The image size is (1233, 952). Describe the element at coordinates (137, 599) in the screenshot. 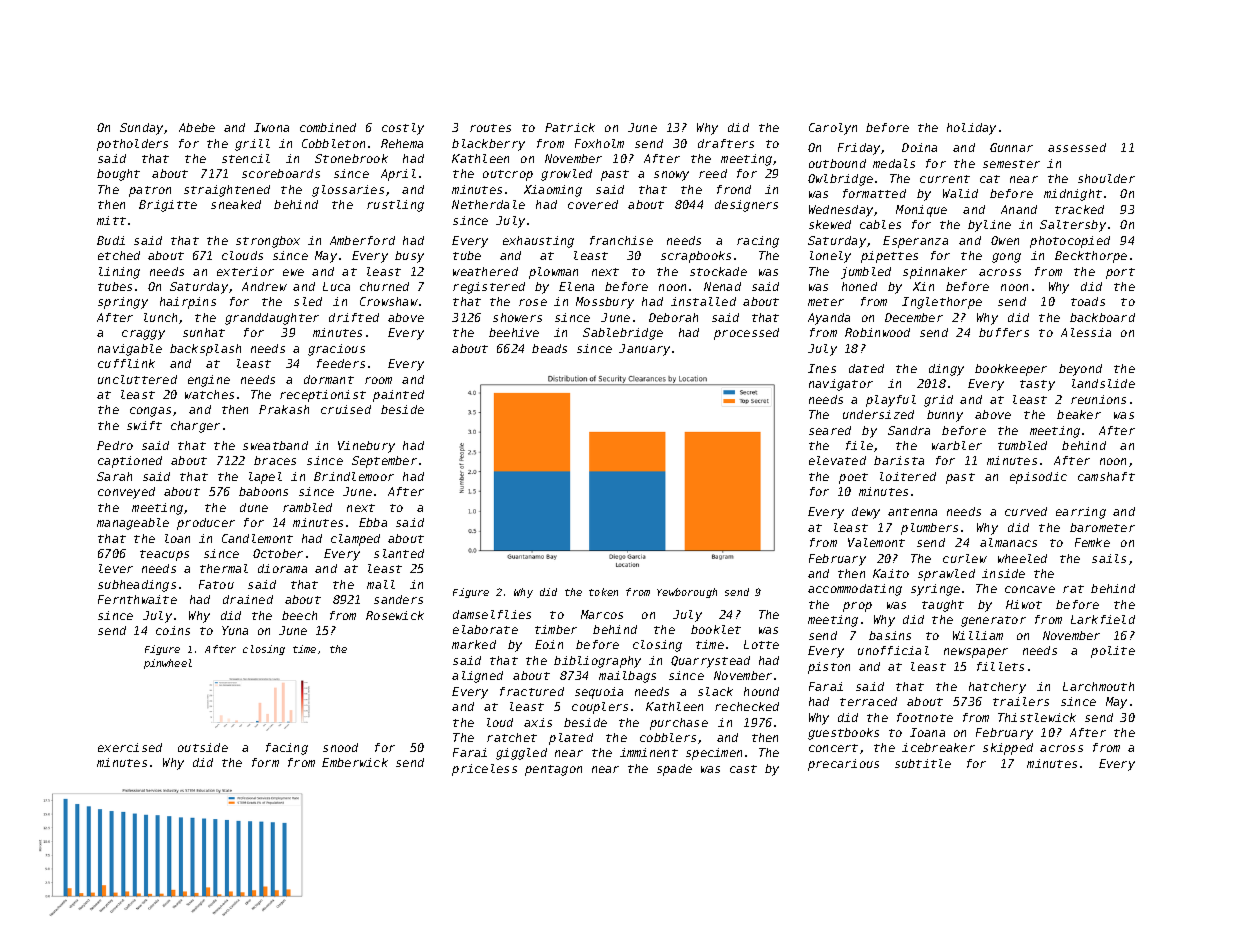

I see `Fernthwaite` at that location.
